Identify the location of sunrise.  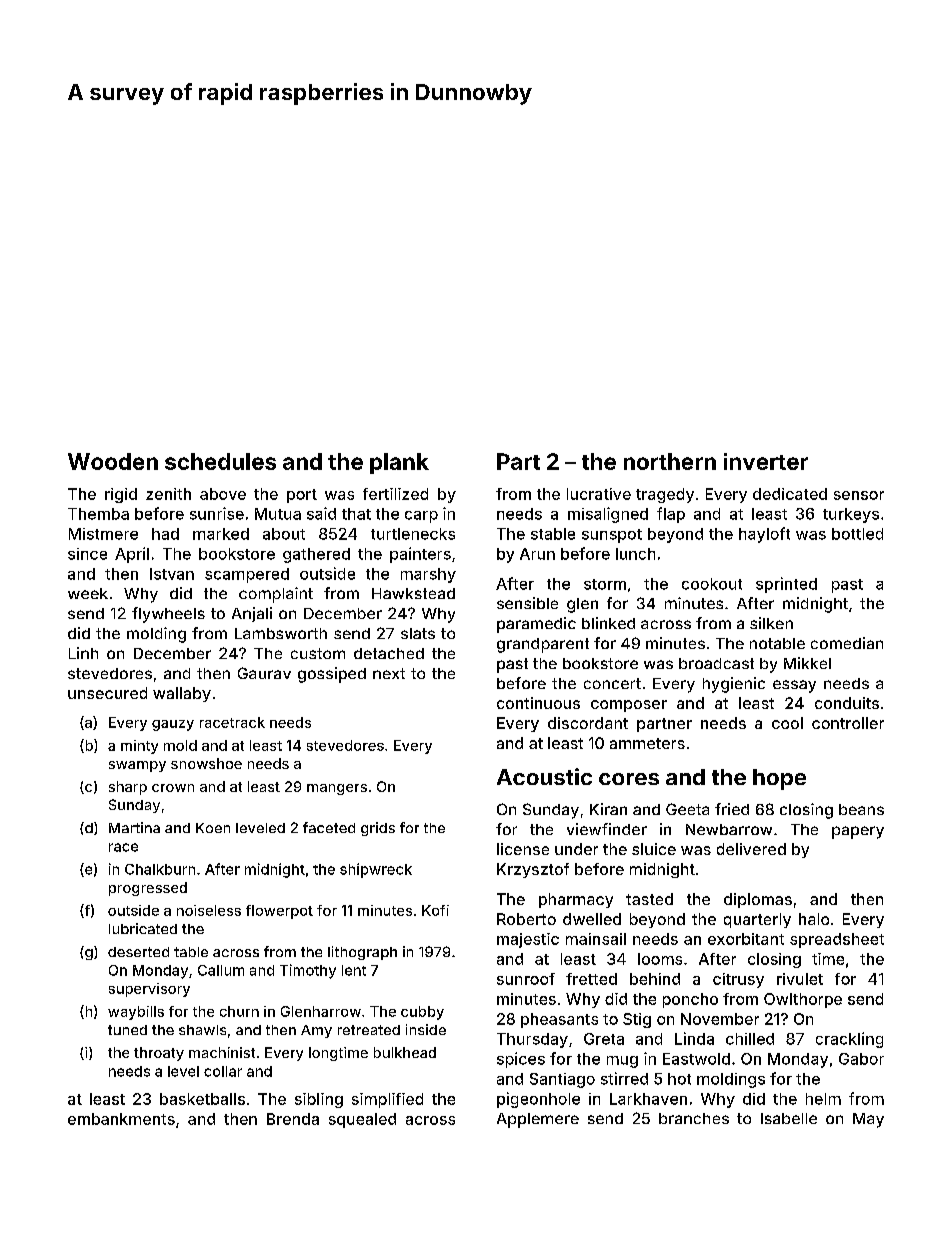
(217, 513).
